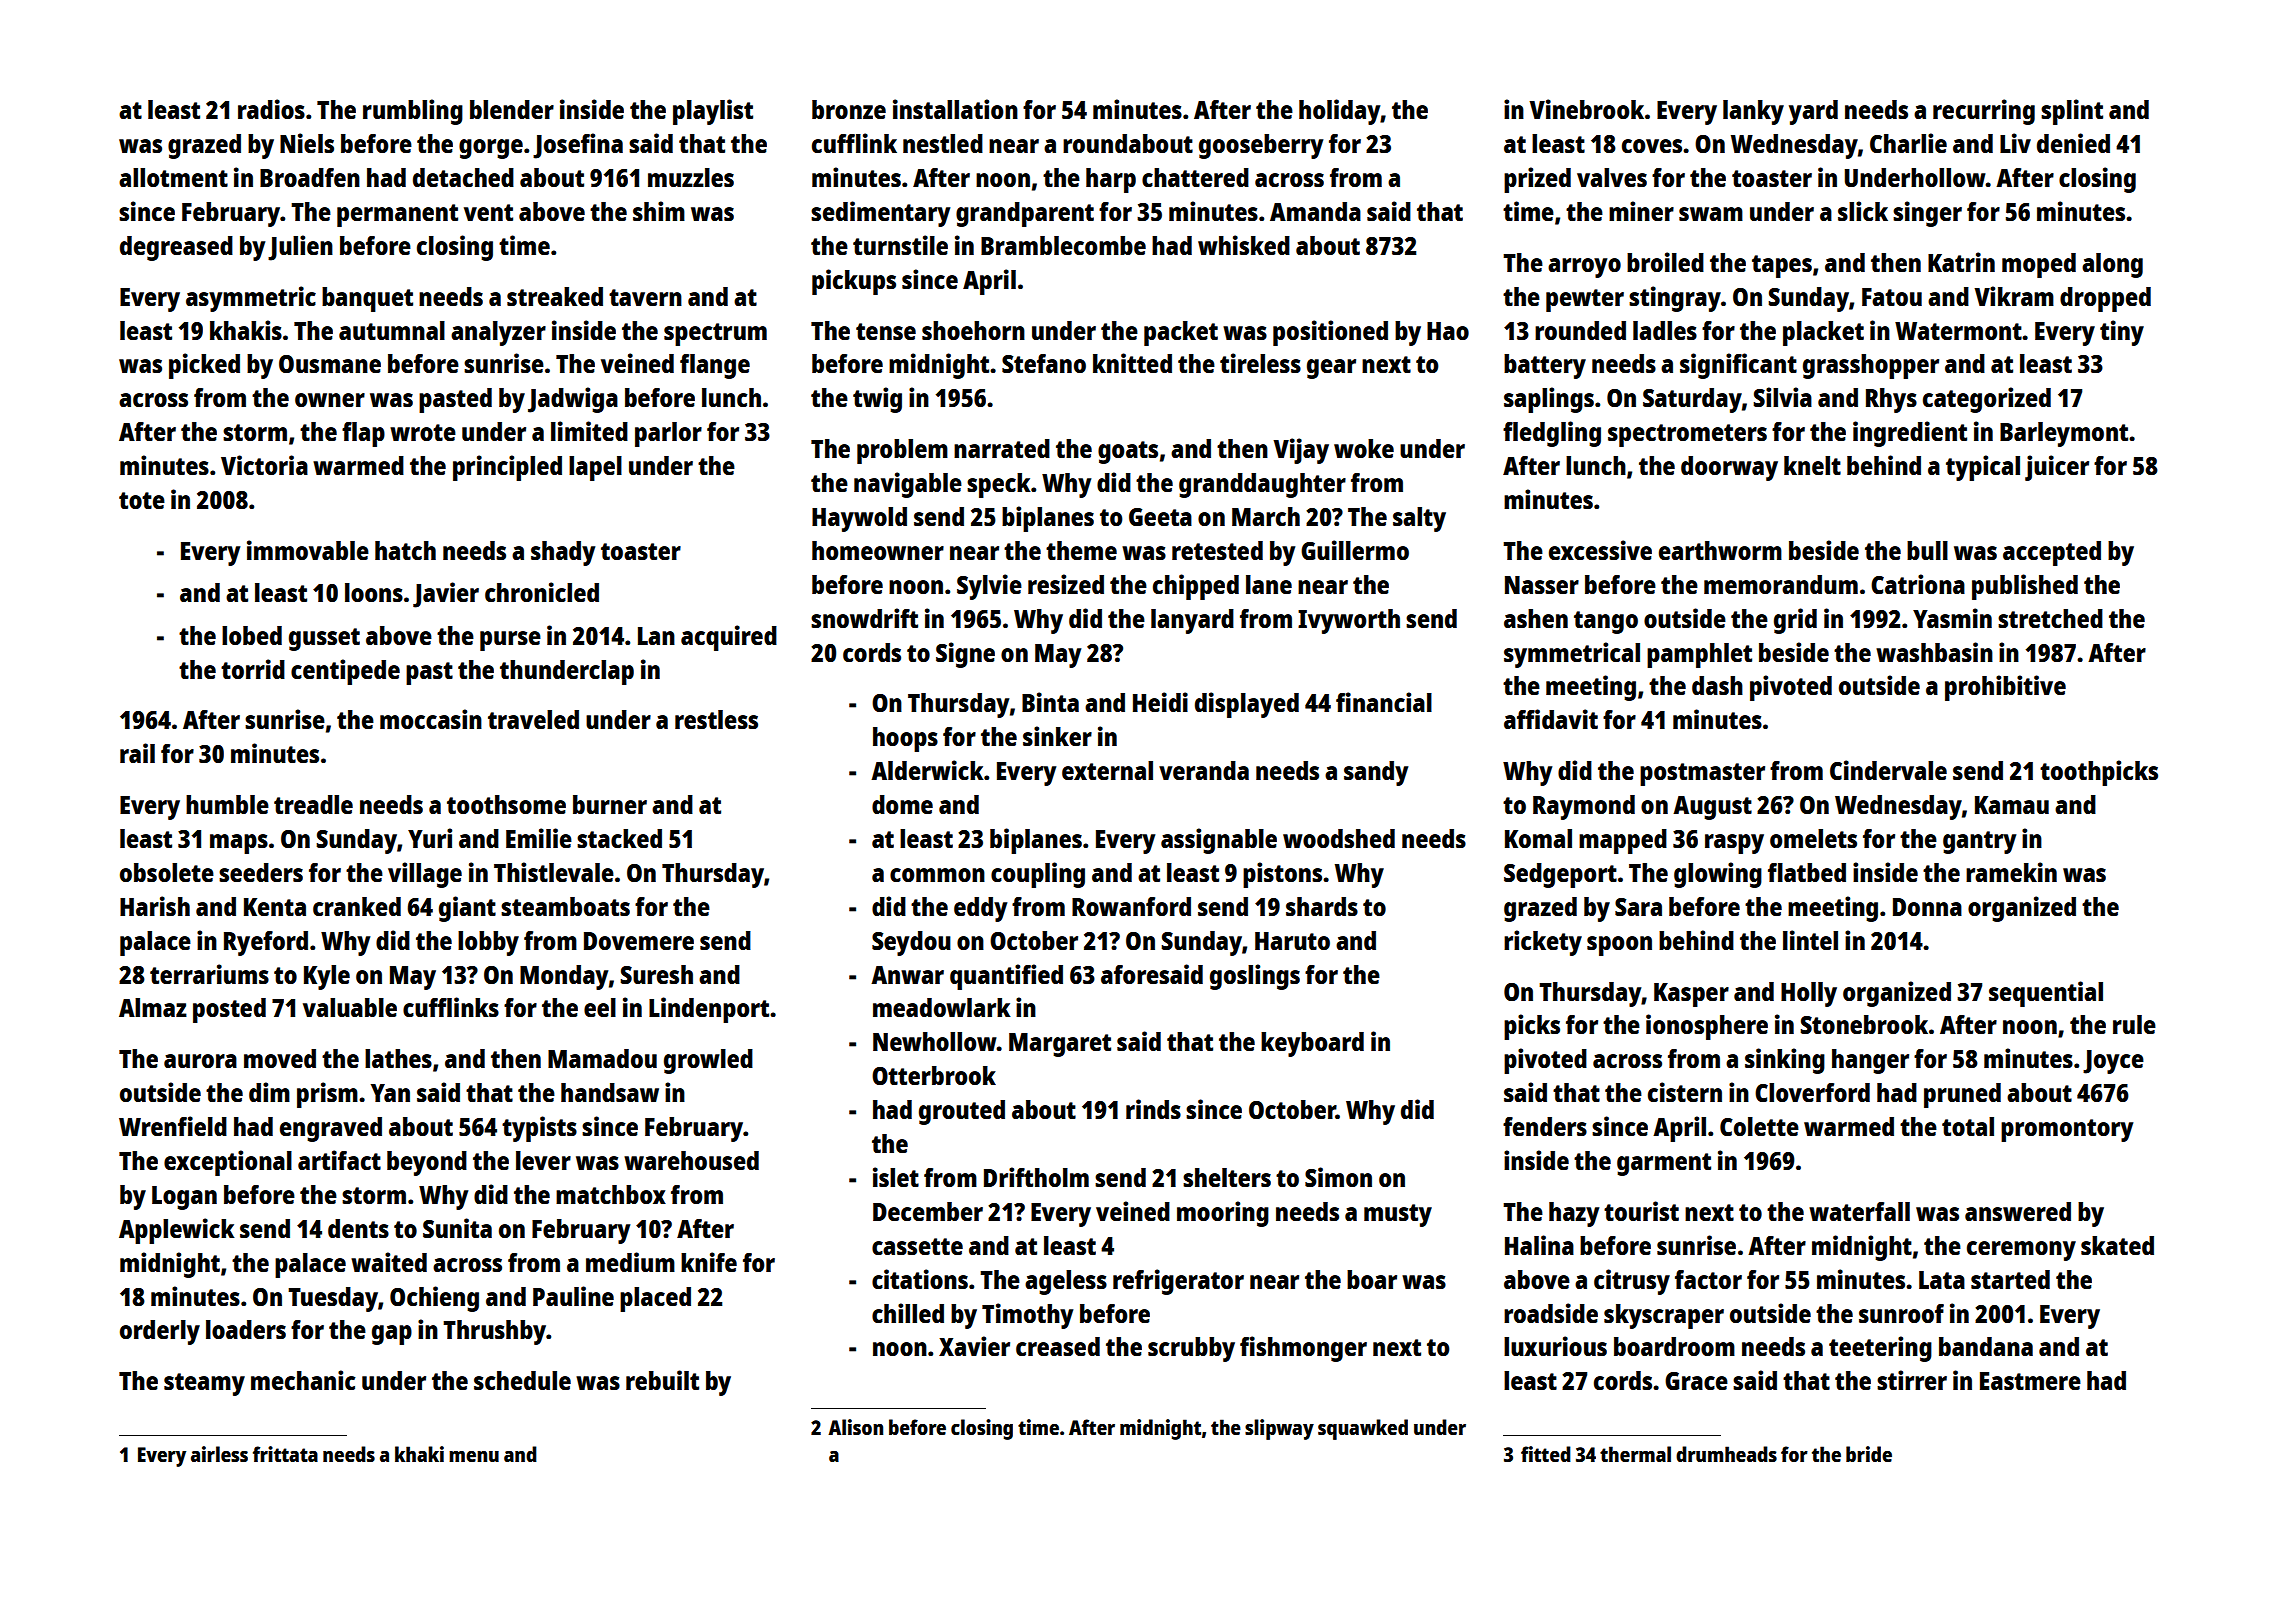 This screenshot has width=2282, height=1614. I want to click on bull, so click(1927, 550).
